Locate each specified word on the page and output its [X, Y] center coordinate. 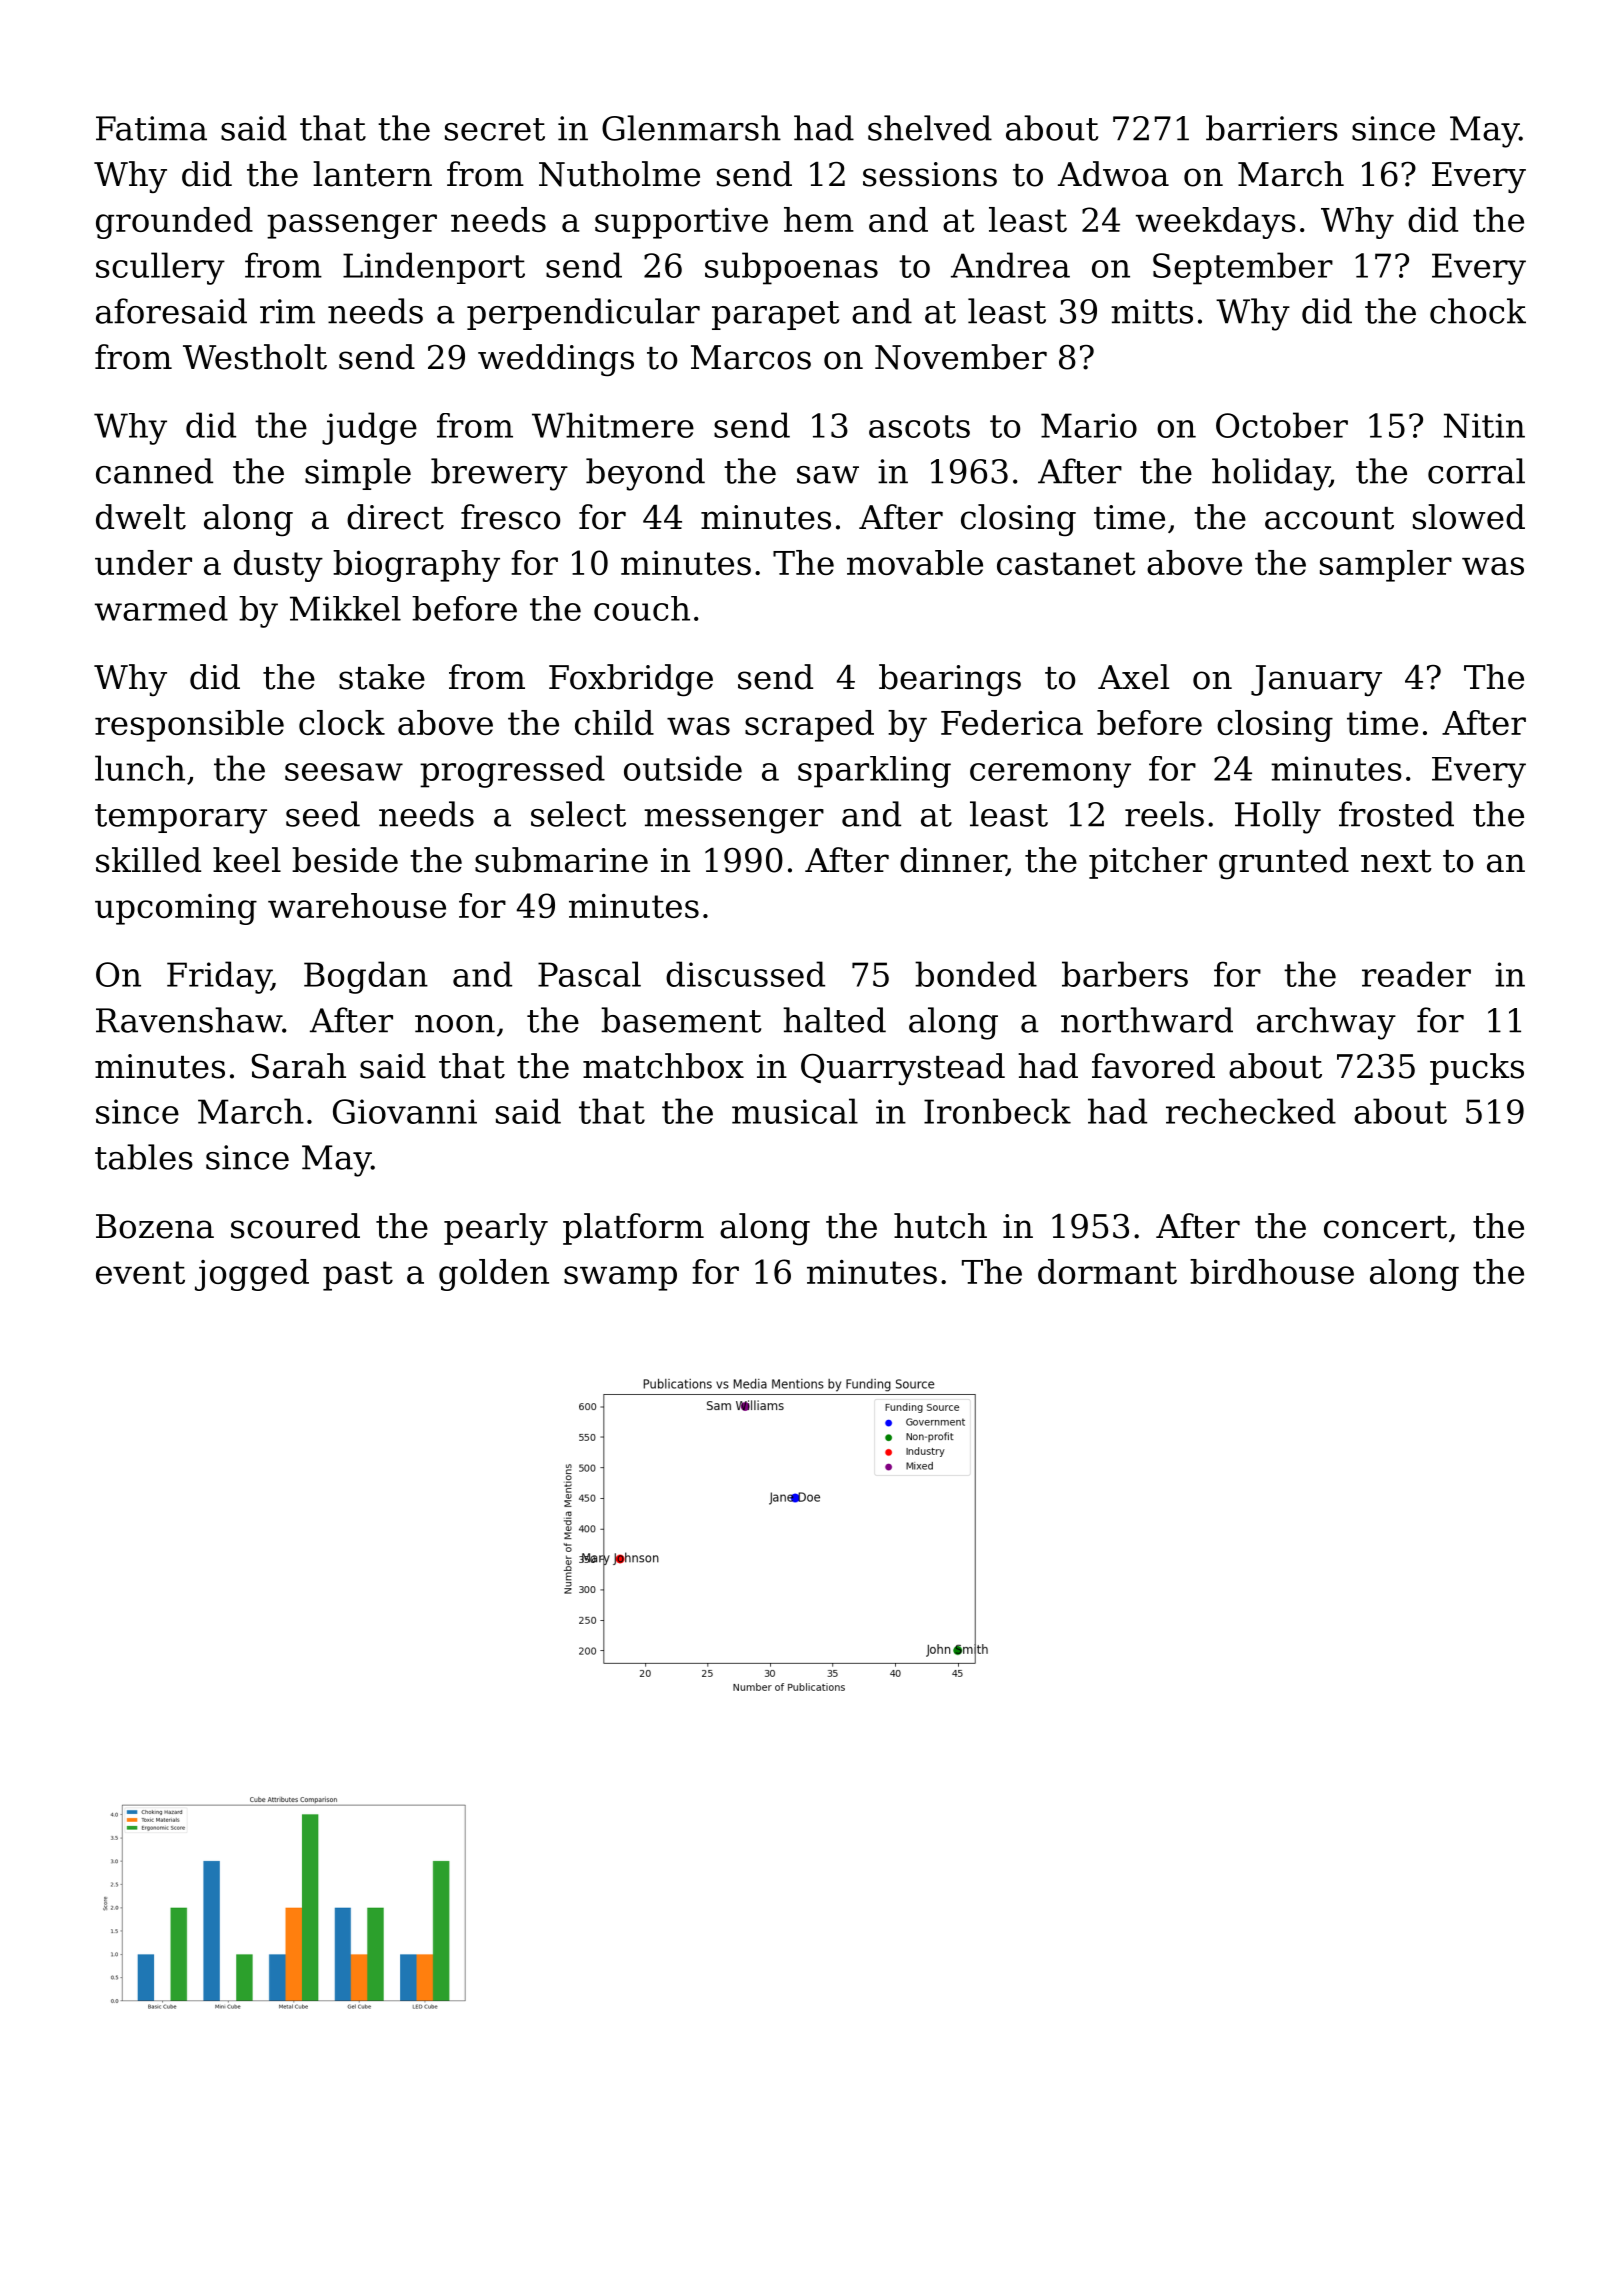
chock [1478, 311]
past [358, 1276]
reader [1416, 974]
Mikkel [345, 608]
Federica [1012, 722]
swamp [620, 1278]
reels [1164, 814]
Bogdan [366, 977]
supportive [681, 223]
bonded [976, 974]
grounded [174, 223]
